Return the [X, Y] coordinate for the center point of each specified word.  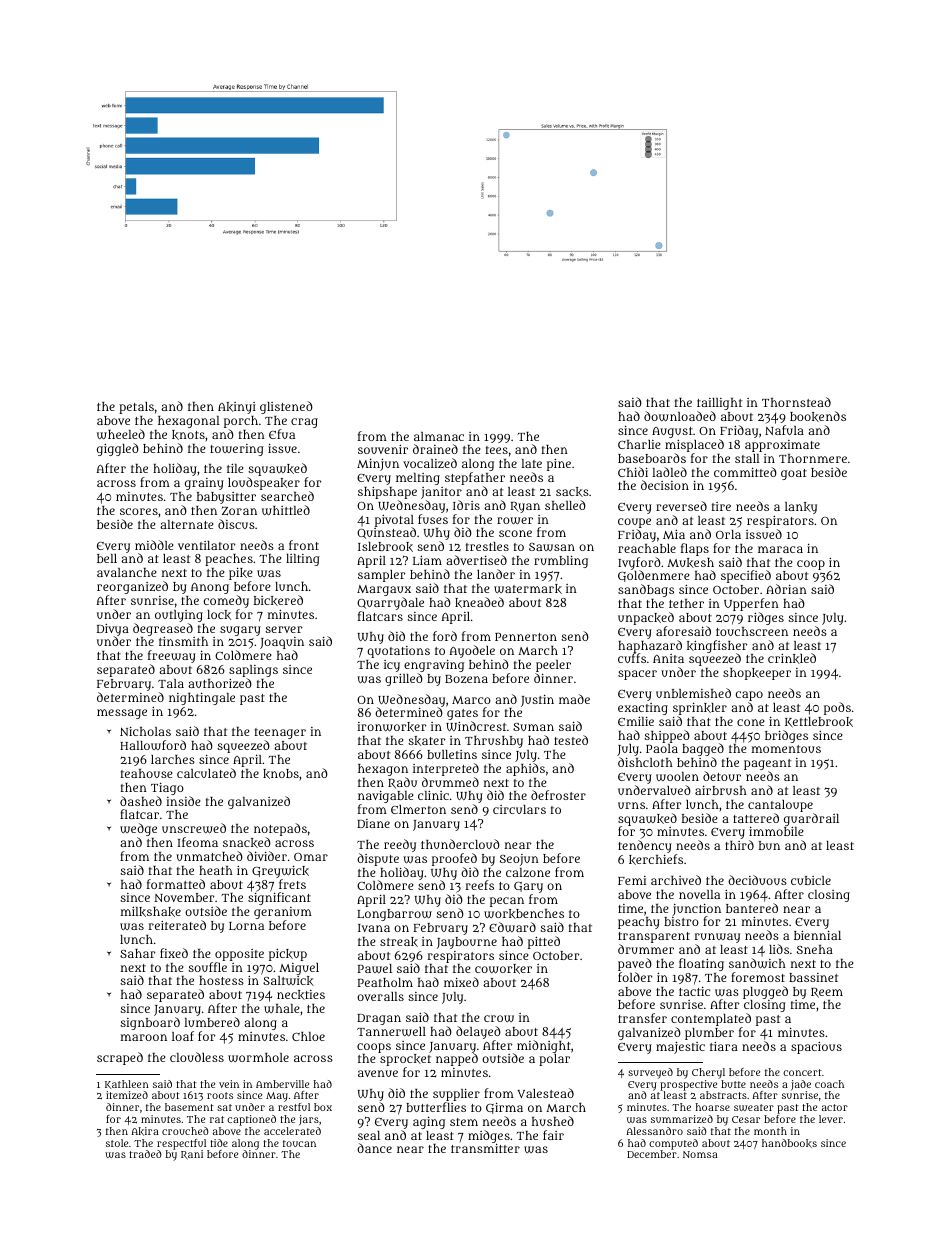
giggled [118, 449]
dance [374, 1148]
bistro [681, 921]
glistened [286, 407]
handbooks [789, 1143]
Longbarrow [394, 915]
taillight [719, 405]
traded [145, 1154]
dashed [141, 801]
